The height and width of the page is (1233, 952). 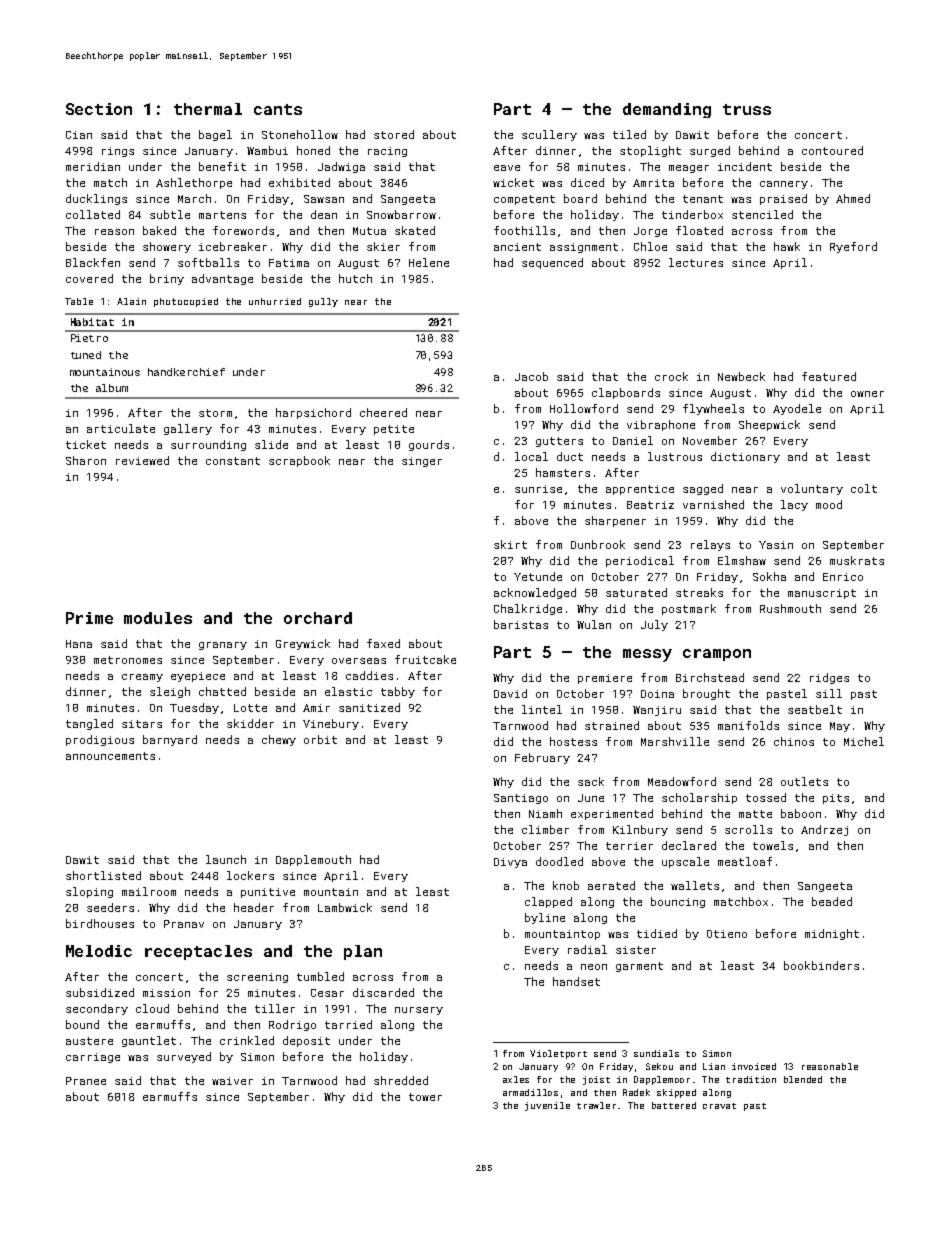 I want to click on Lambwick, so click(x=345, y=907).
